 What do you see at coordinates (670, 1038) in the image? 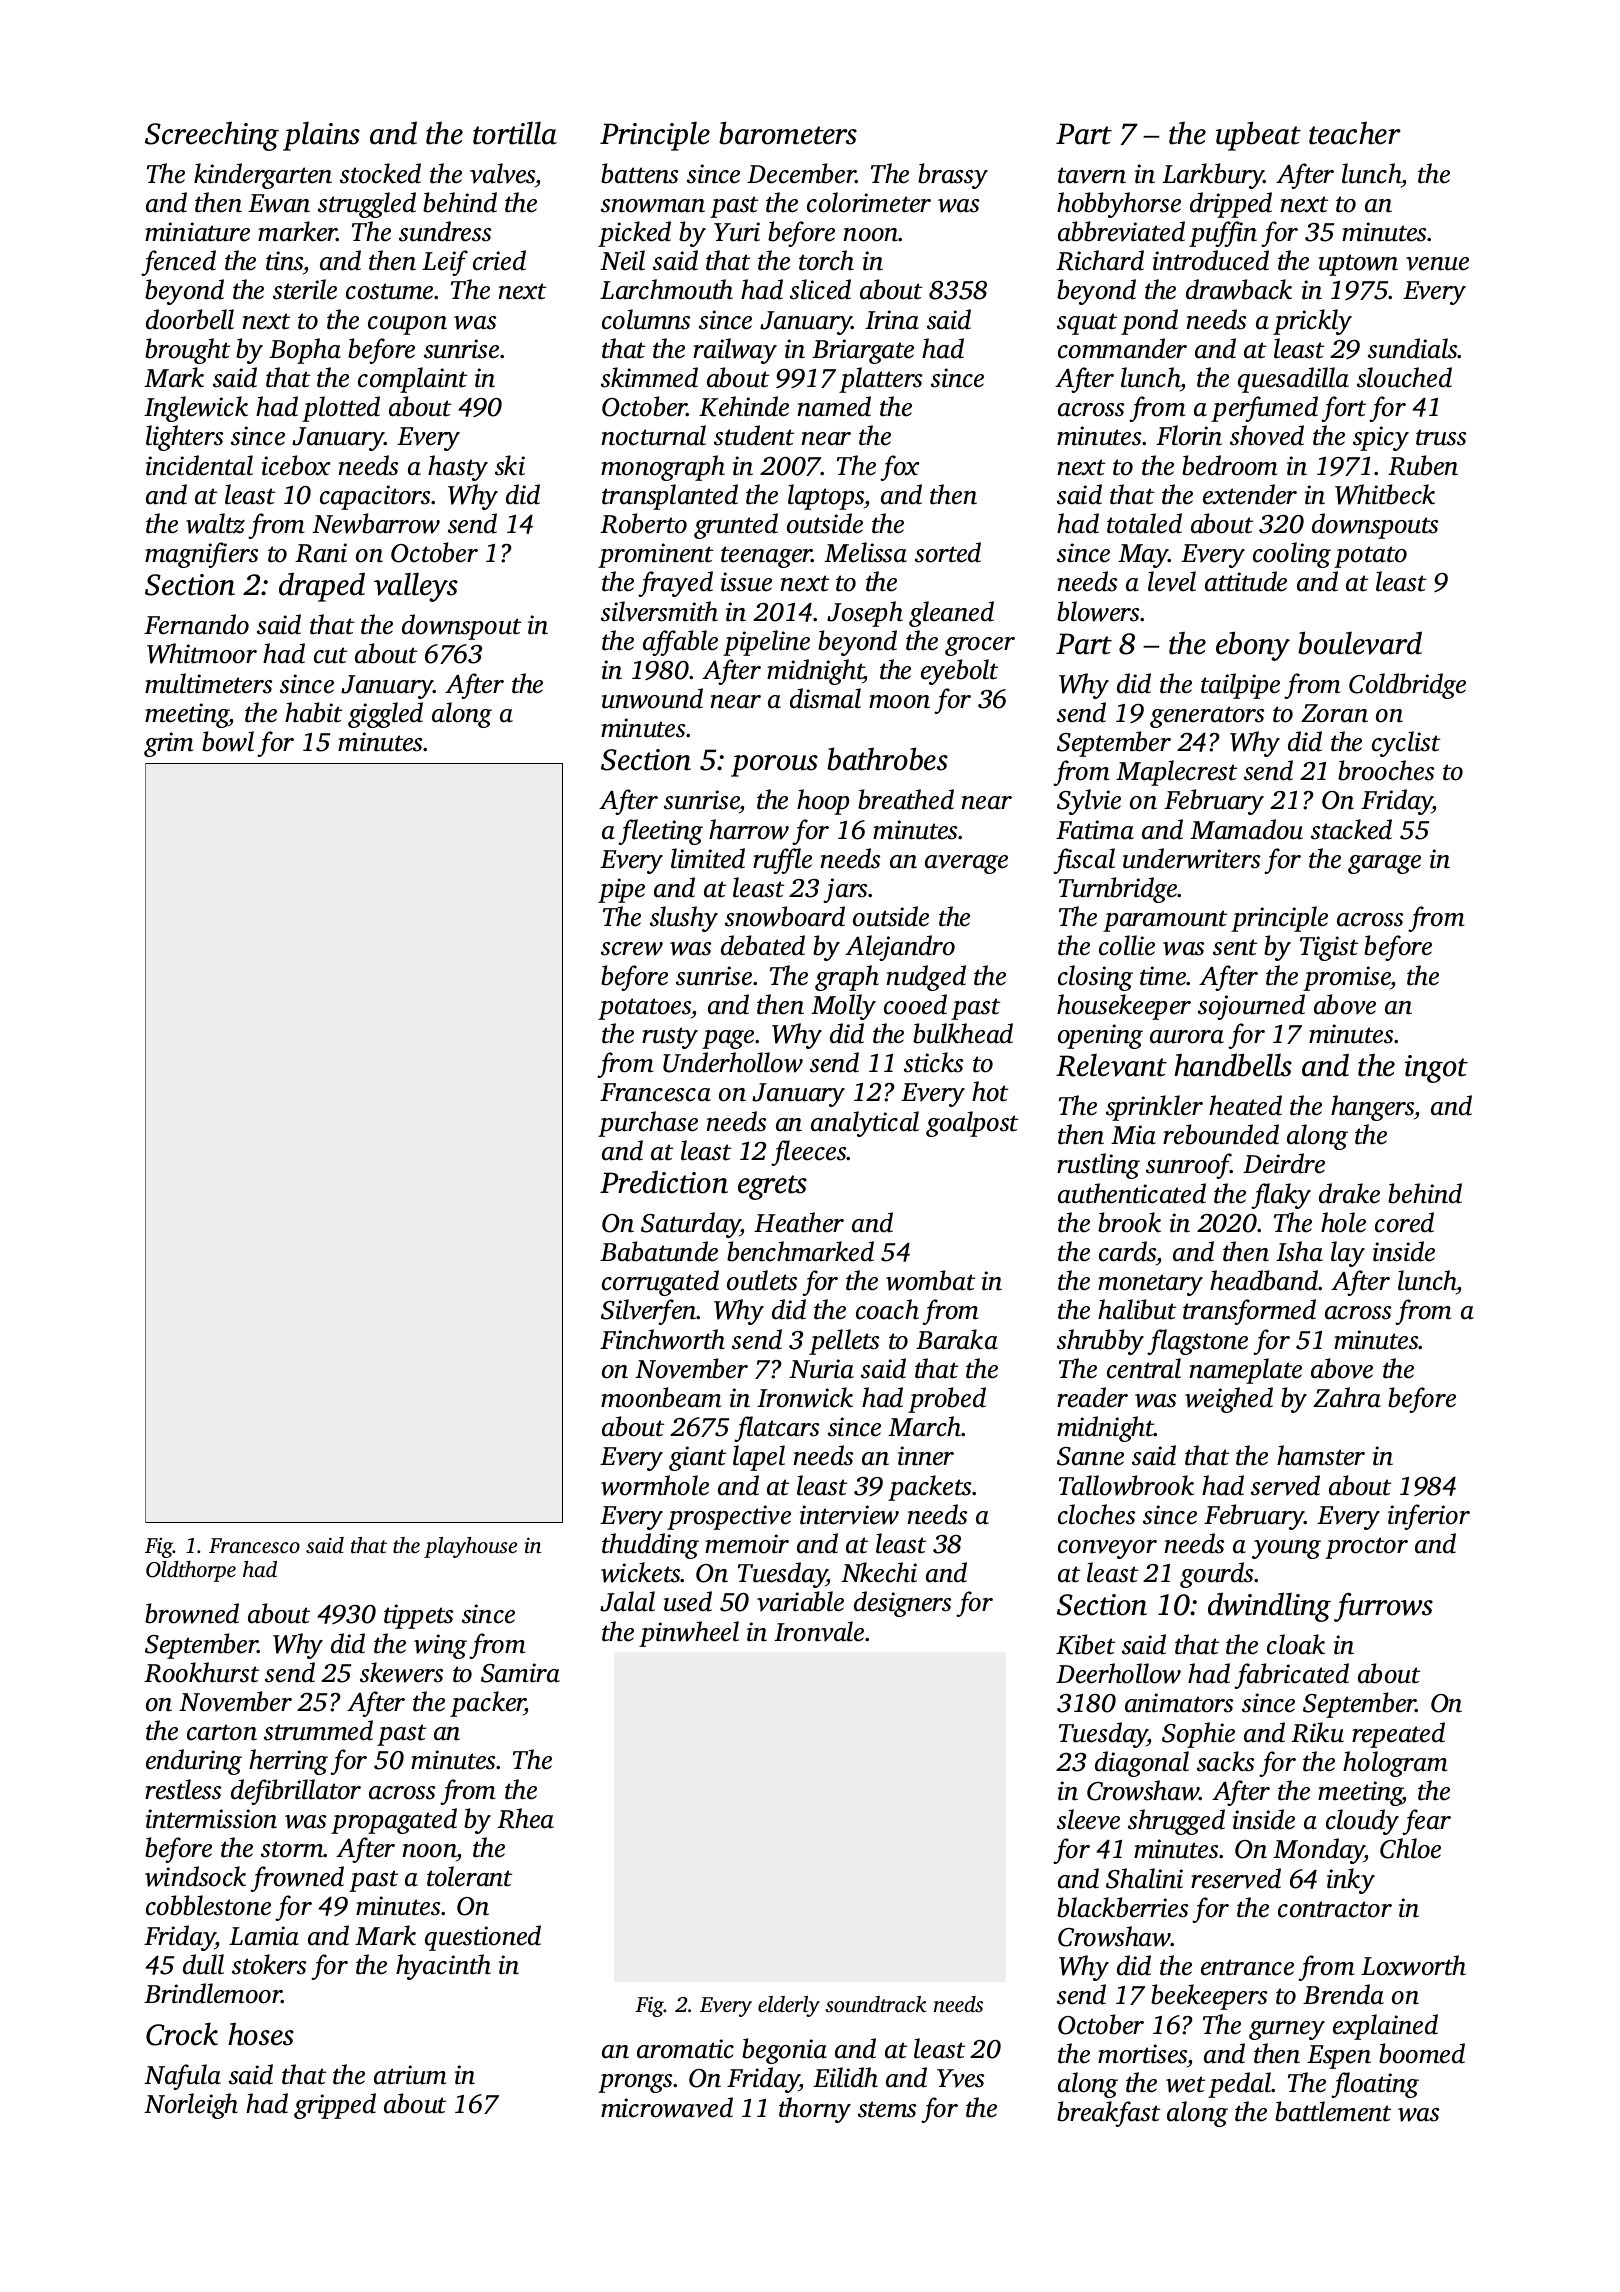
I see `rusty` at bounding box center [670, 1038].
